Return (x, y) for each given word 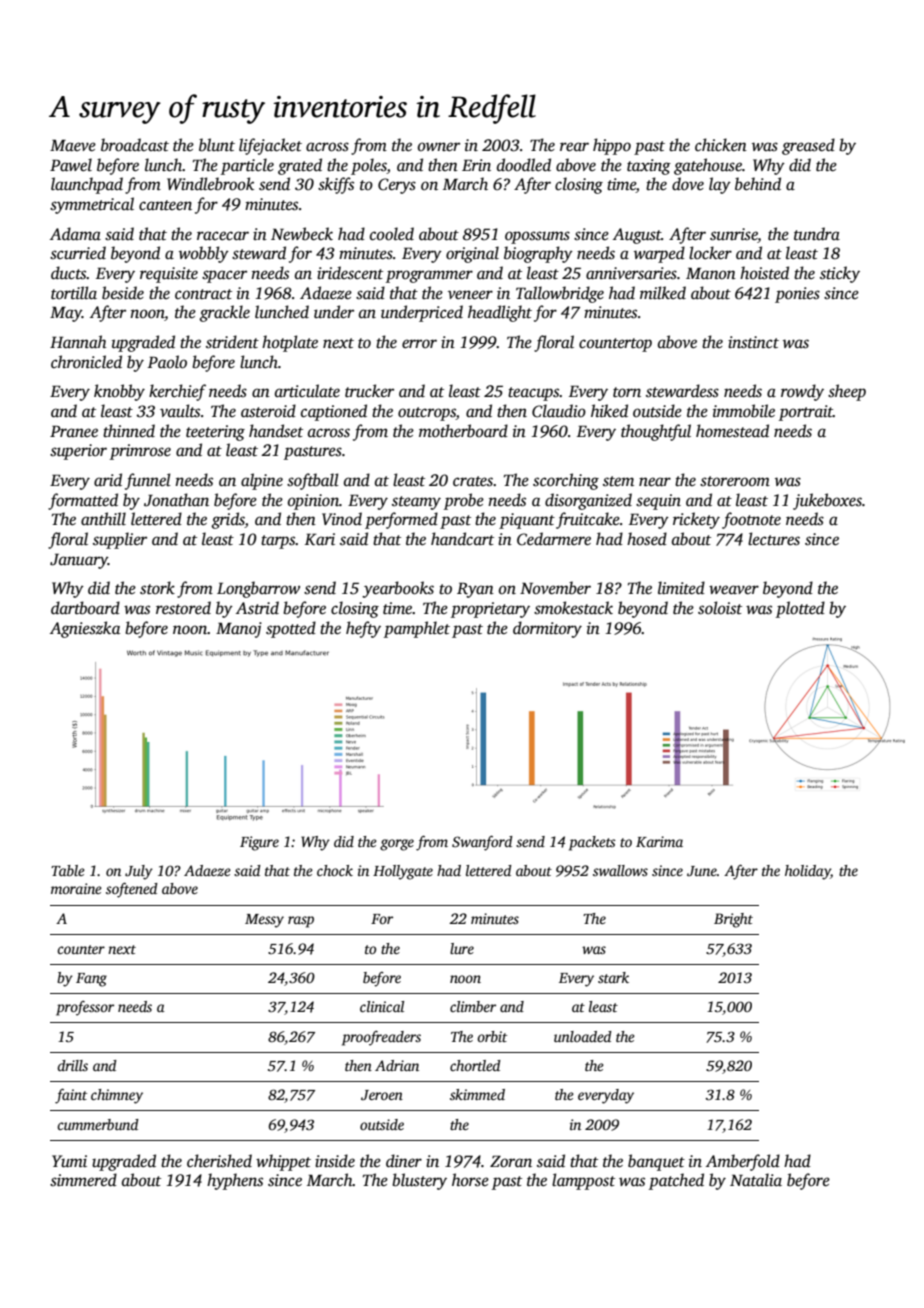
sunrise (734, 234)
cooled (392, 234)
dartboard (85, 608)
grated (300, 166)
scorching (566, 481)
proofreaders (381, 1038)
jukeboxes (827, 501)
